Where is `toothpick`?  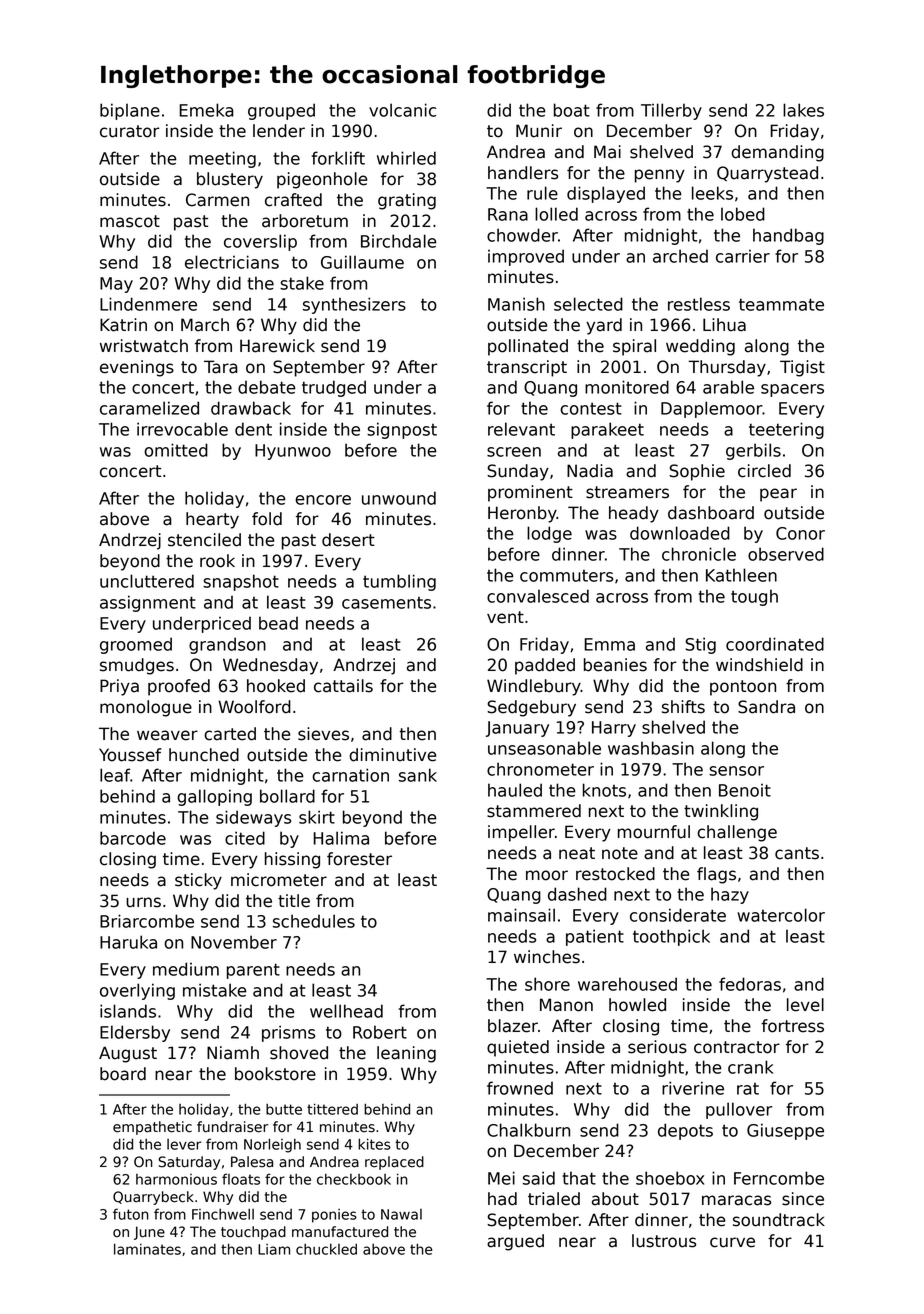 toothpick is located at coordinates (671, 937).
